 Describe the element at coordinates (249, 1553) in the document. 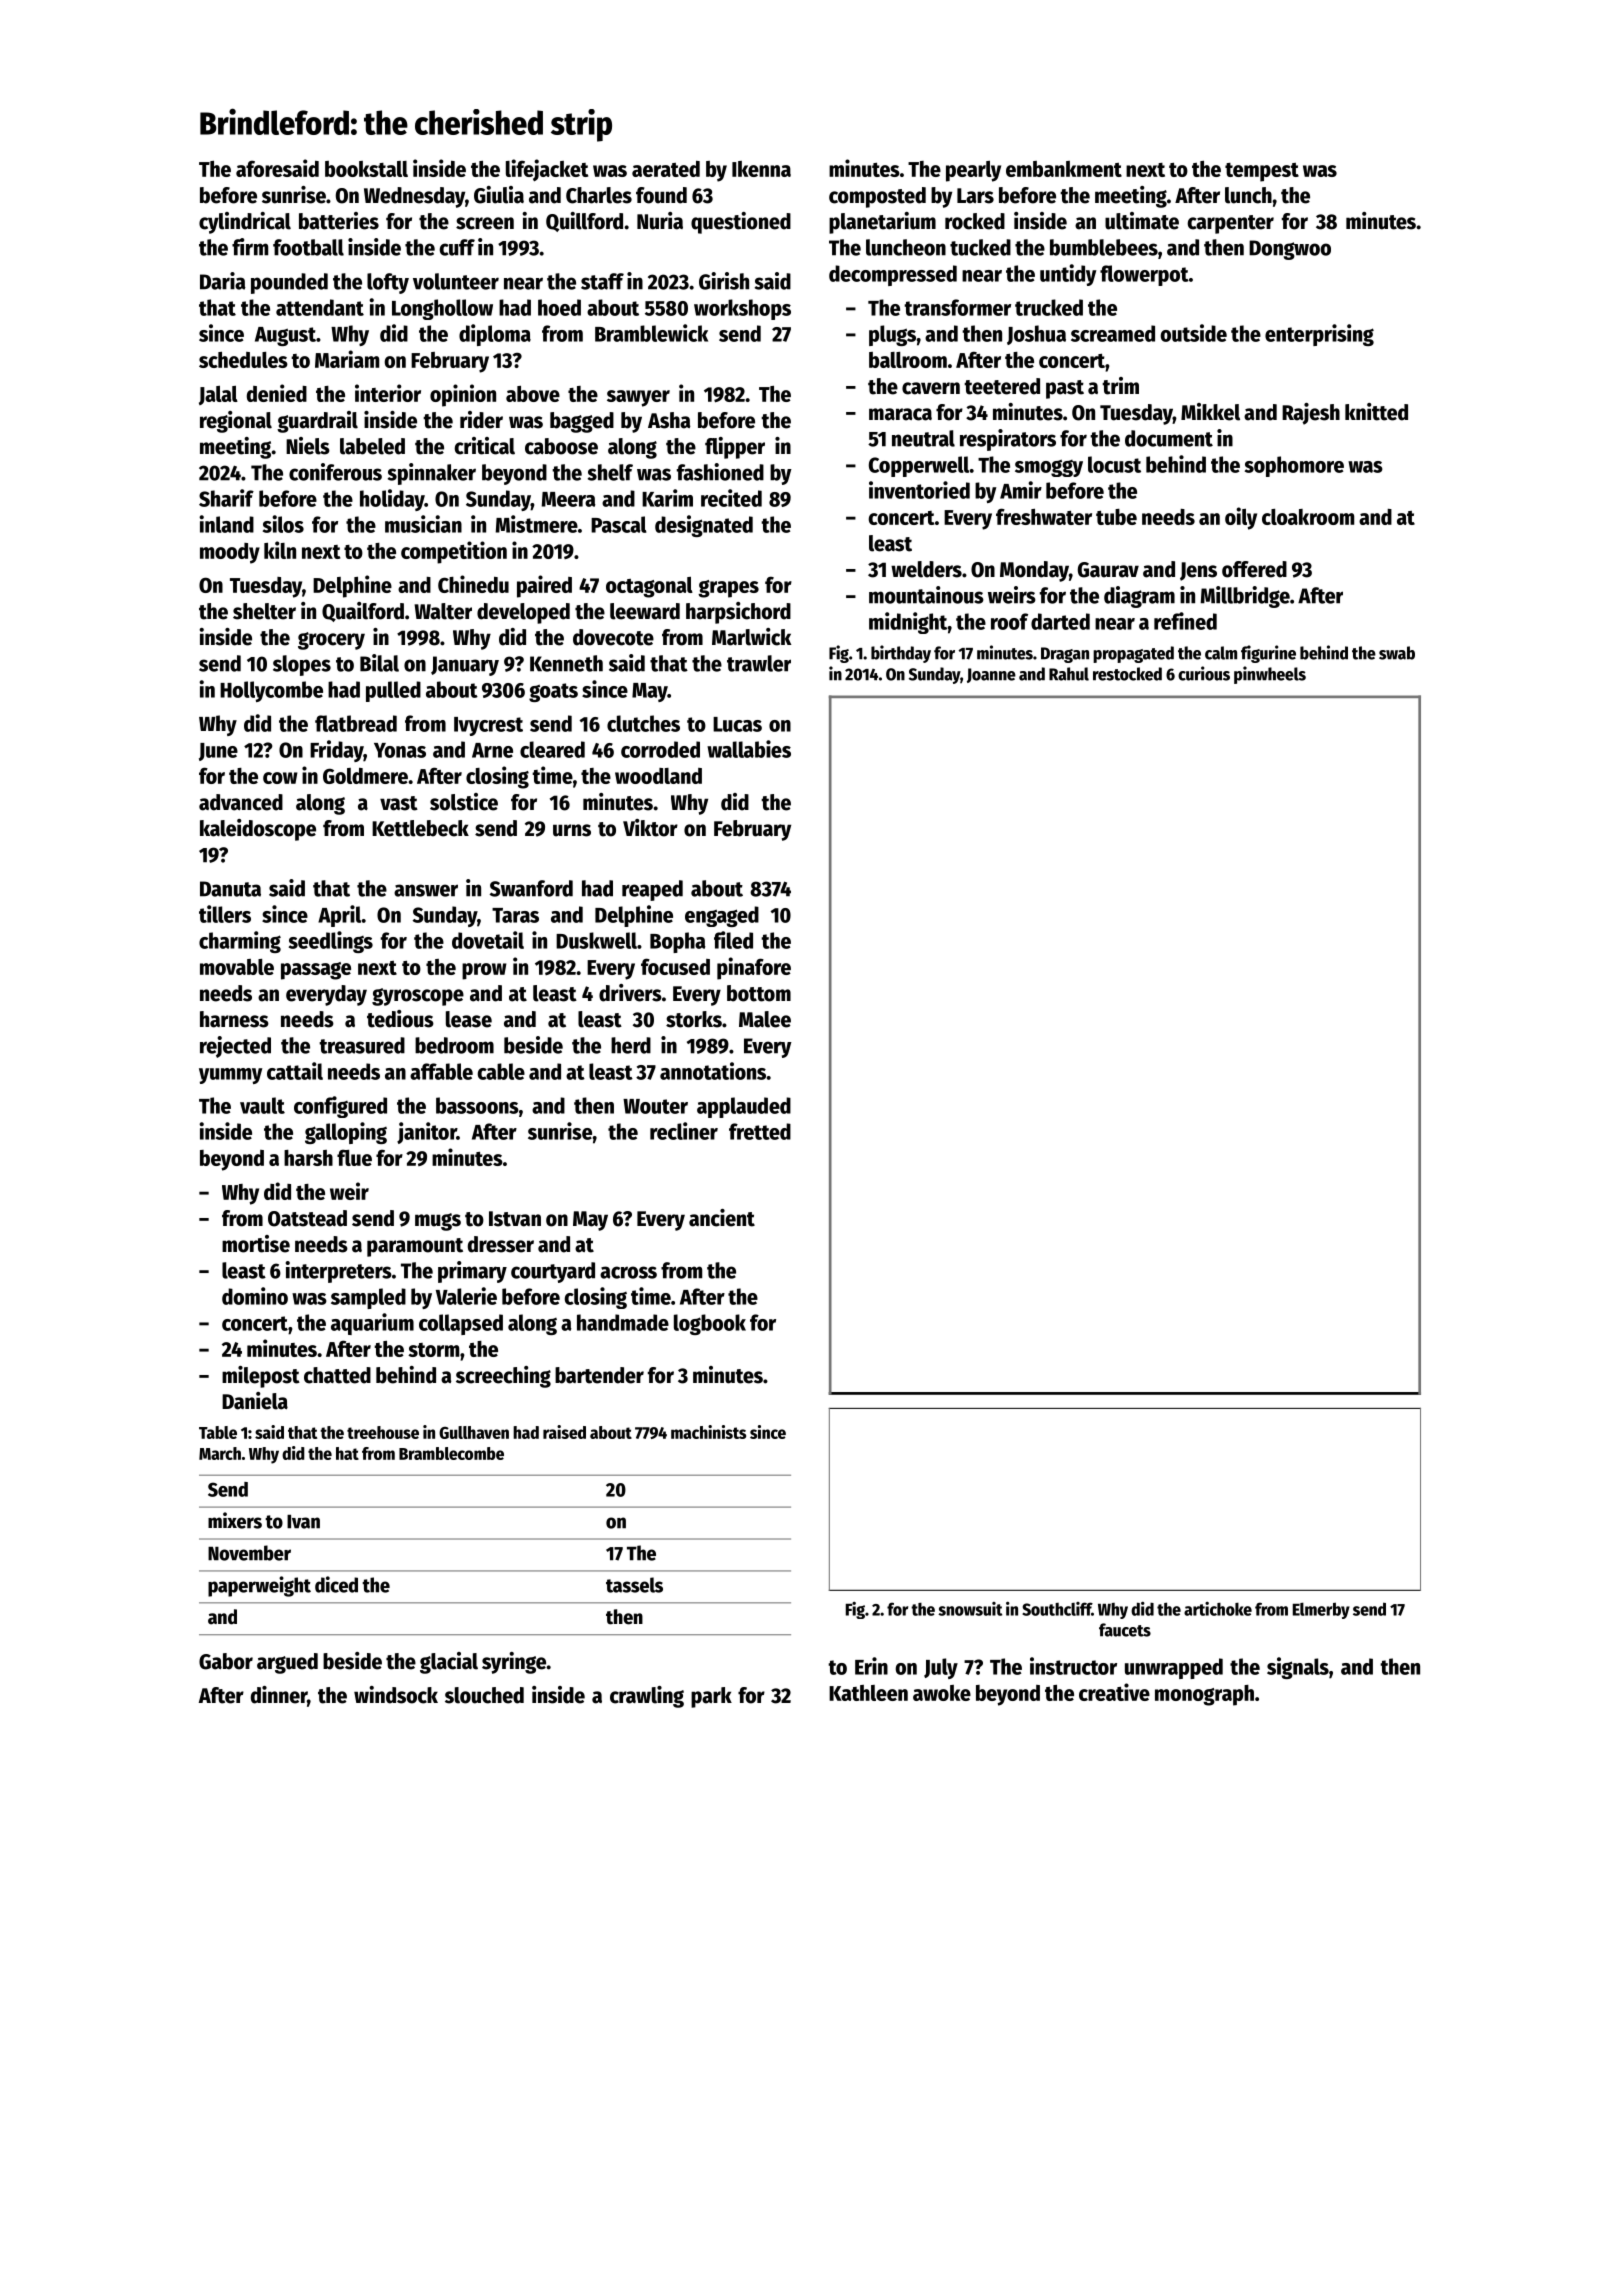

I see `November` at that location.
